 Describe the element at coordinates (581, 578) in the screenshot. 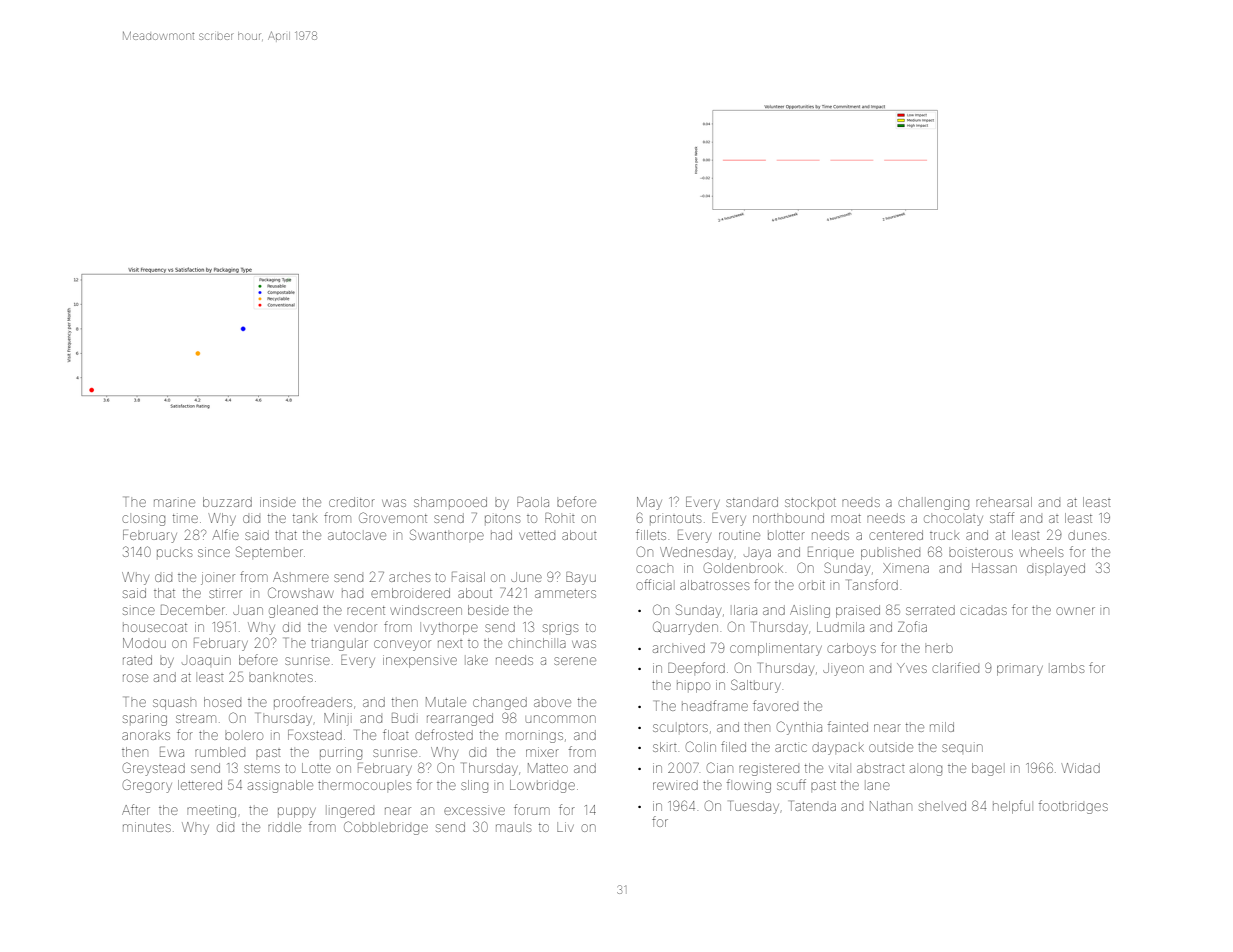

I see `Bayu` at that location.
